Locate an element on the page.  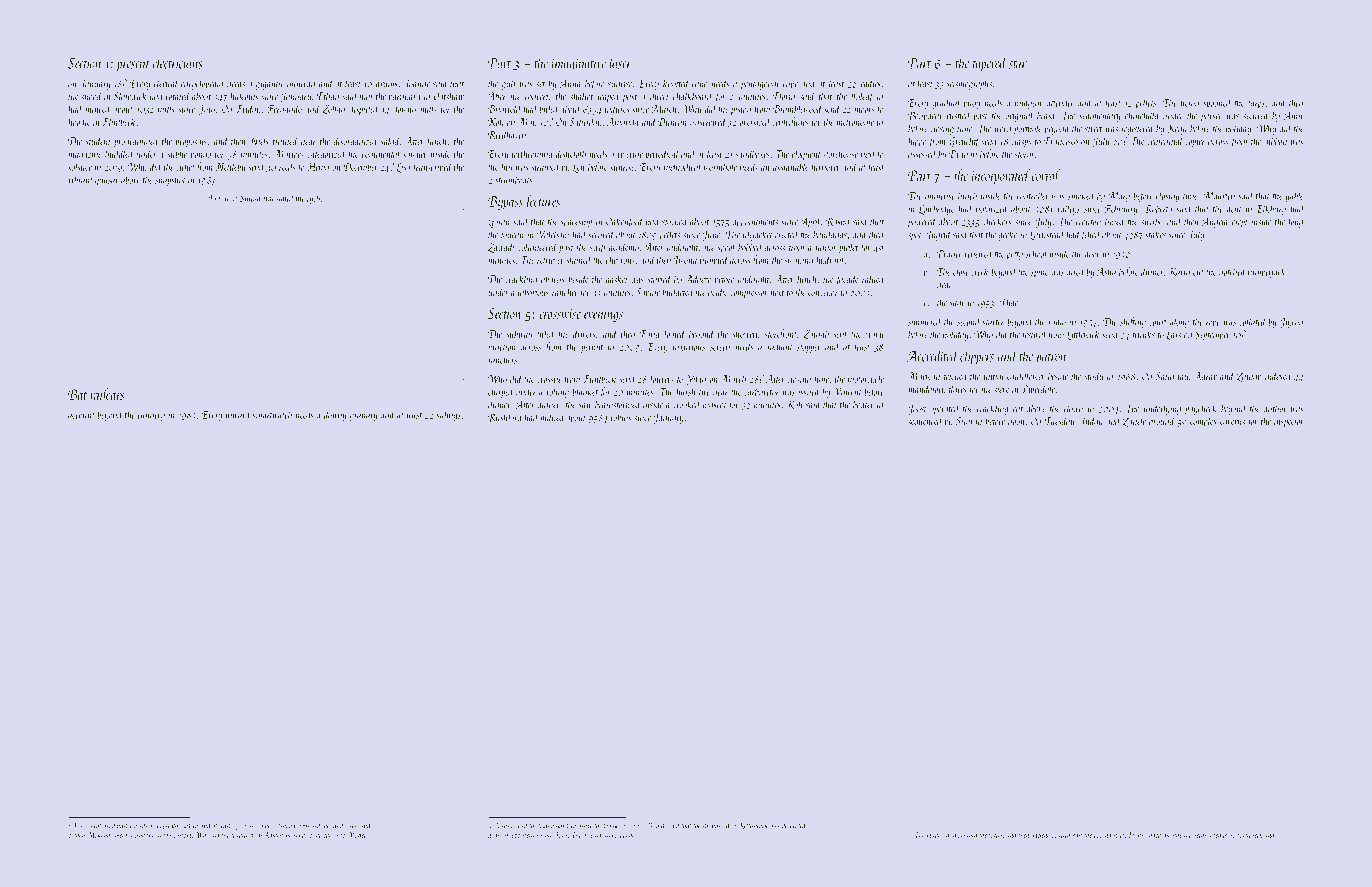
Simran is located at coordinates (969, 421).
